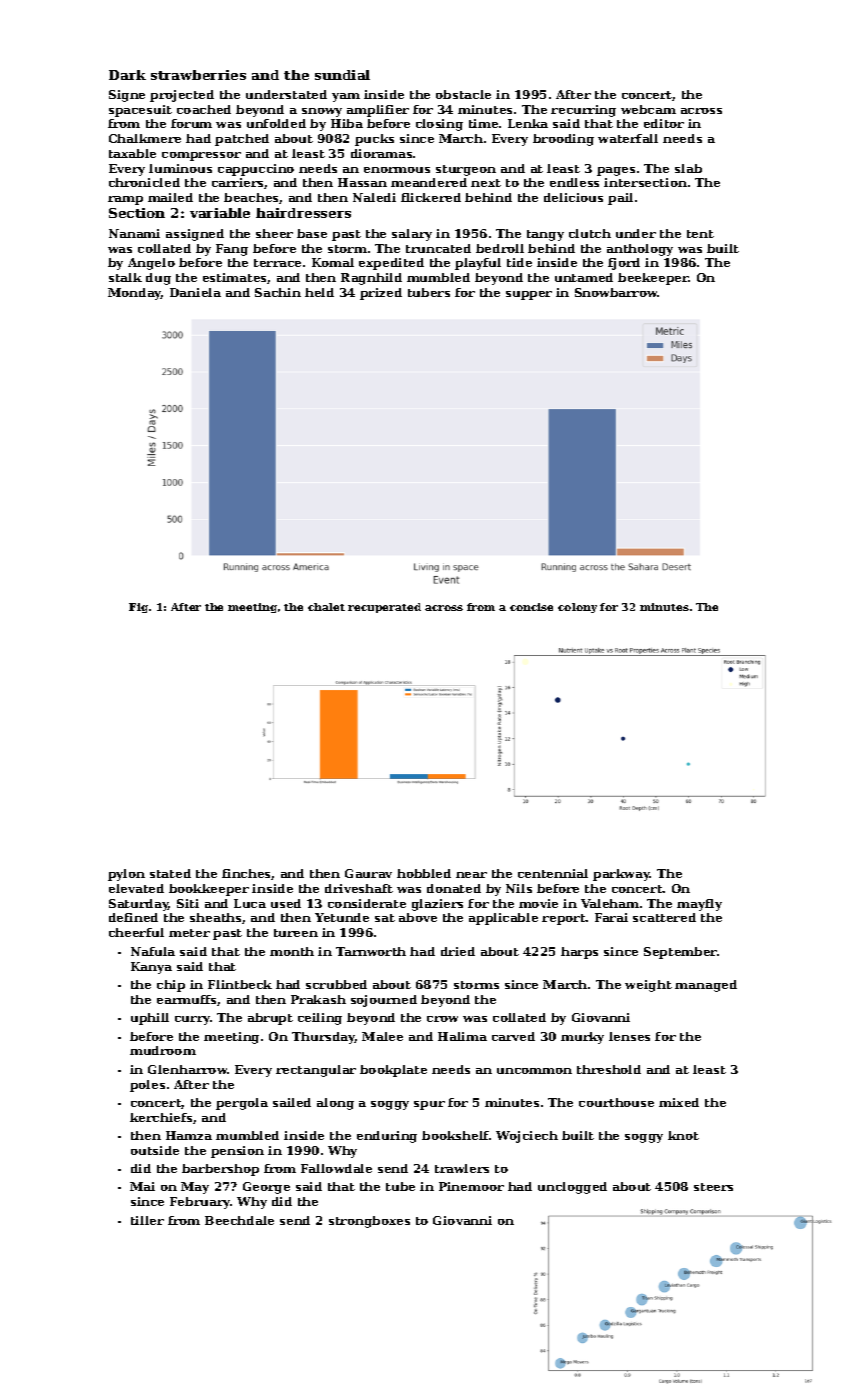 The height and width of the image is (1400, 849). Describe the element at coordinates (713, 1187) in the image. I see `steers` at that location.
